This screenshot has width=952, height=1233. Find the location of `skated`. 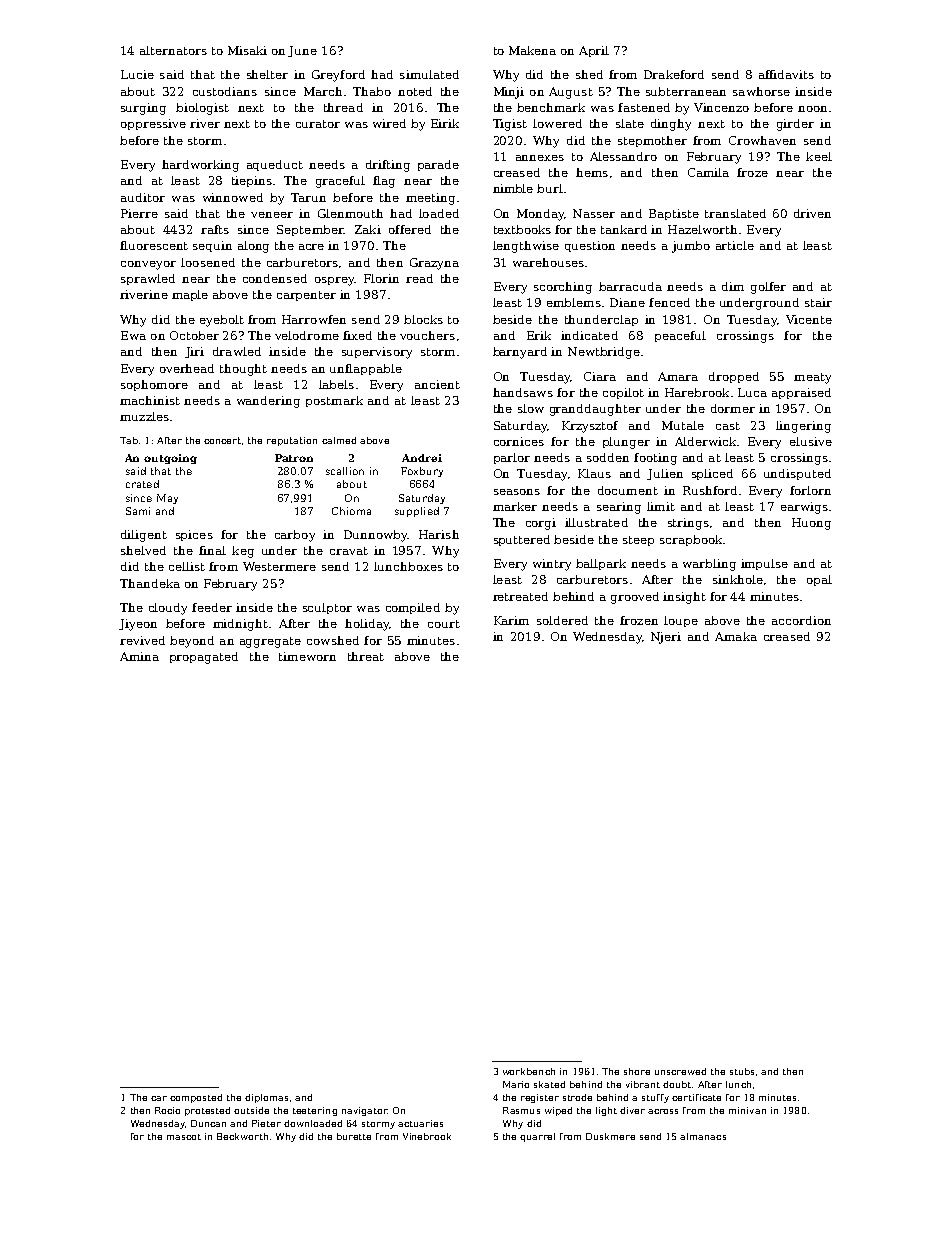

skated is located at coordinates (549, 1084).
